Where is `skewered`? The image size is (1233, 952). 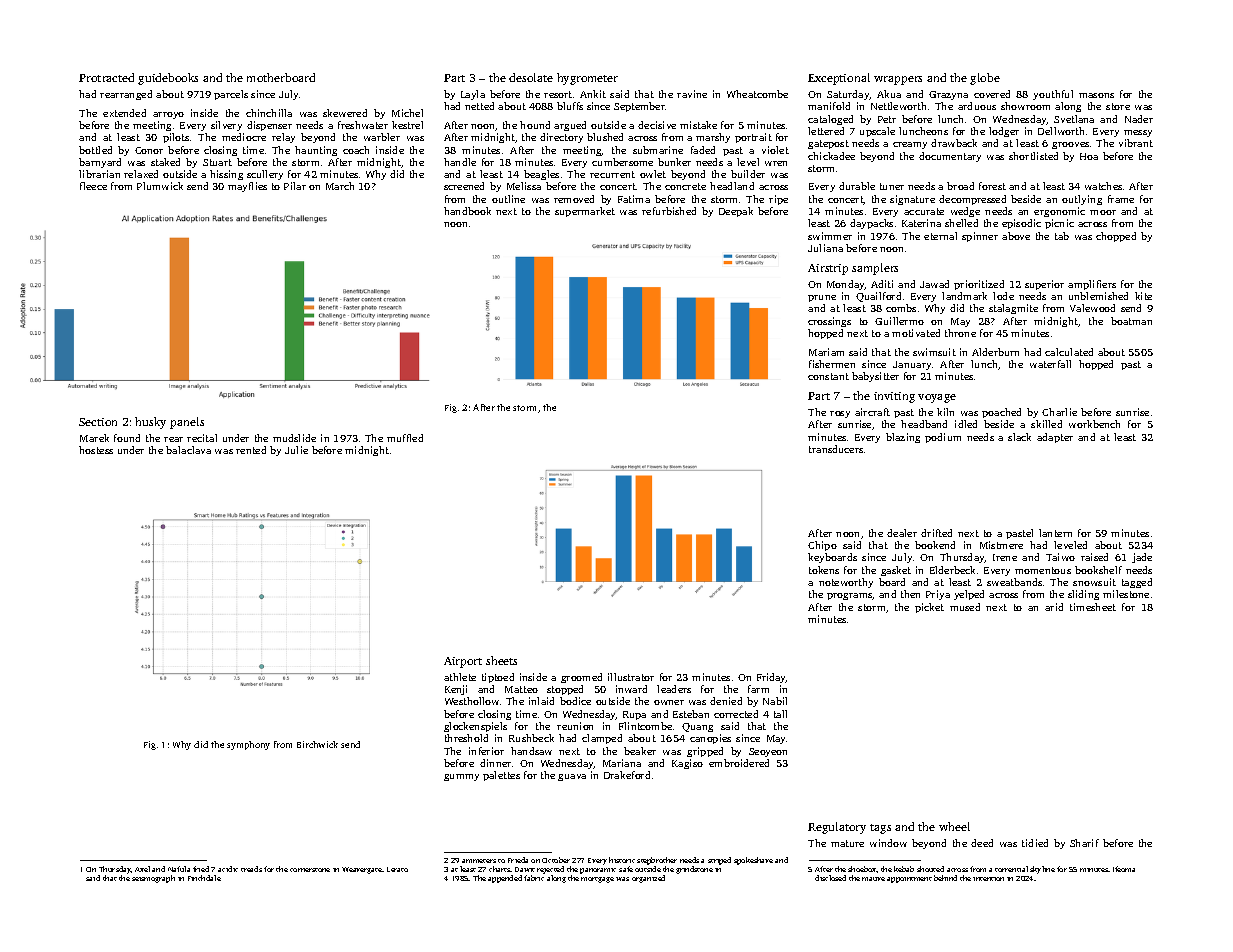 skewered is located at coordinates (345, 113).
